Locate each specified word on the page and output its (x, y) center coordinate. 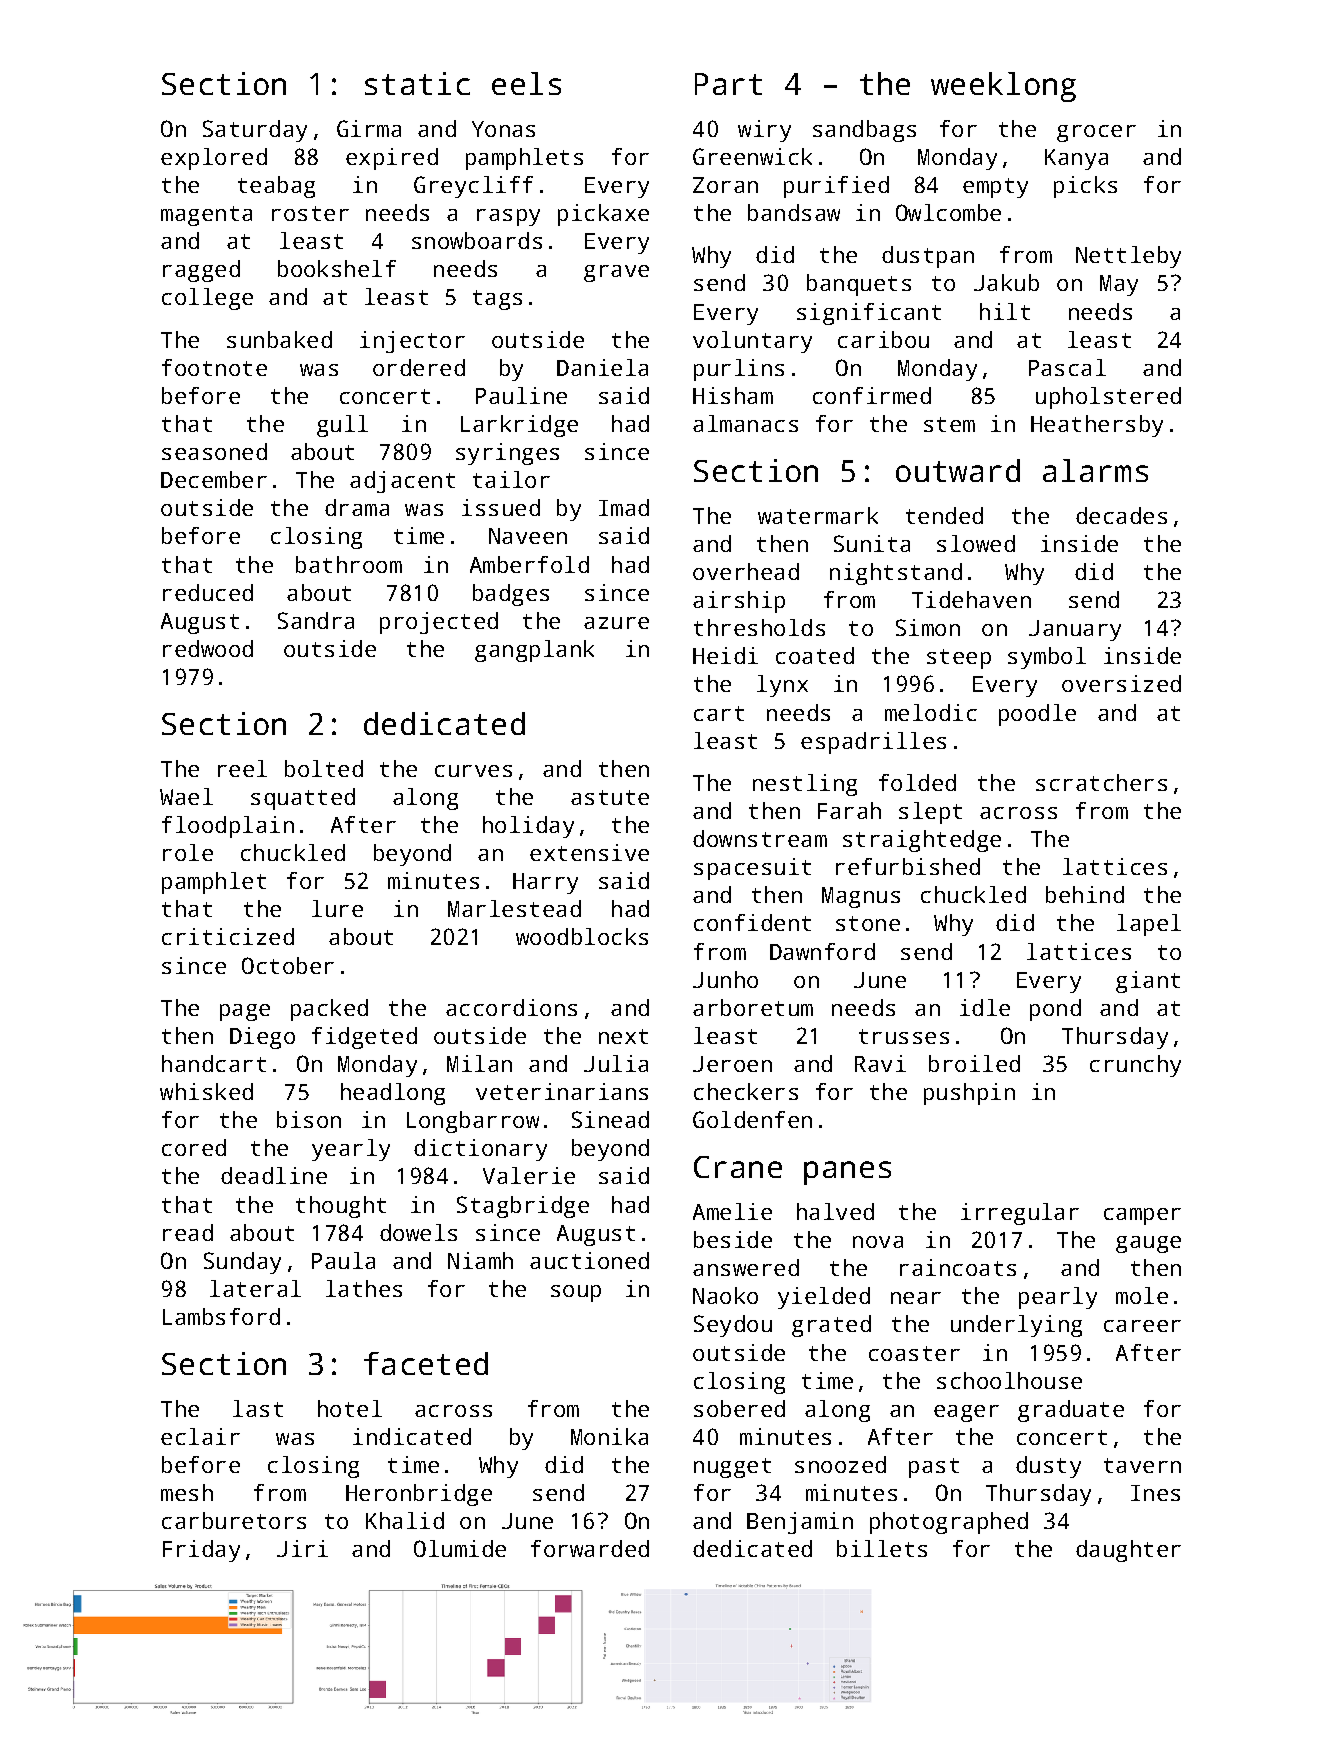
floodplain (228, 827)
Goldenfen (752, 1119)
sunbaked (279, 339)
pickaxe (603, 215)
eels (526, 83)
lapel (1149, 925)
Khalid (405, 1520)
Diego (262, 1038)
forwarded (590, 1548)
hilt (1005, 311)
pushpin (969, 1094)
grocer (1096, 133)
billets (882, 1548)
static (417, 83)
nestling (805, 785)
